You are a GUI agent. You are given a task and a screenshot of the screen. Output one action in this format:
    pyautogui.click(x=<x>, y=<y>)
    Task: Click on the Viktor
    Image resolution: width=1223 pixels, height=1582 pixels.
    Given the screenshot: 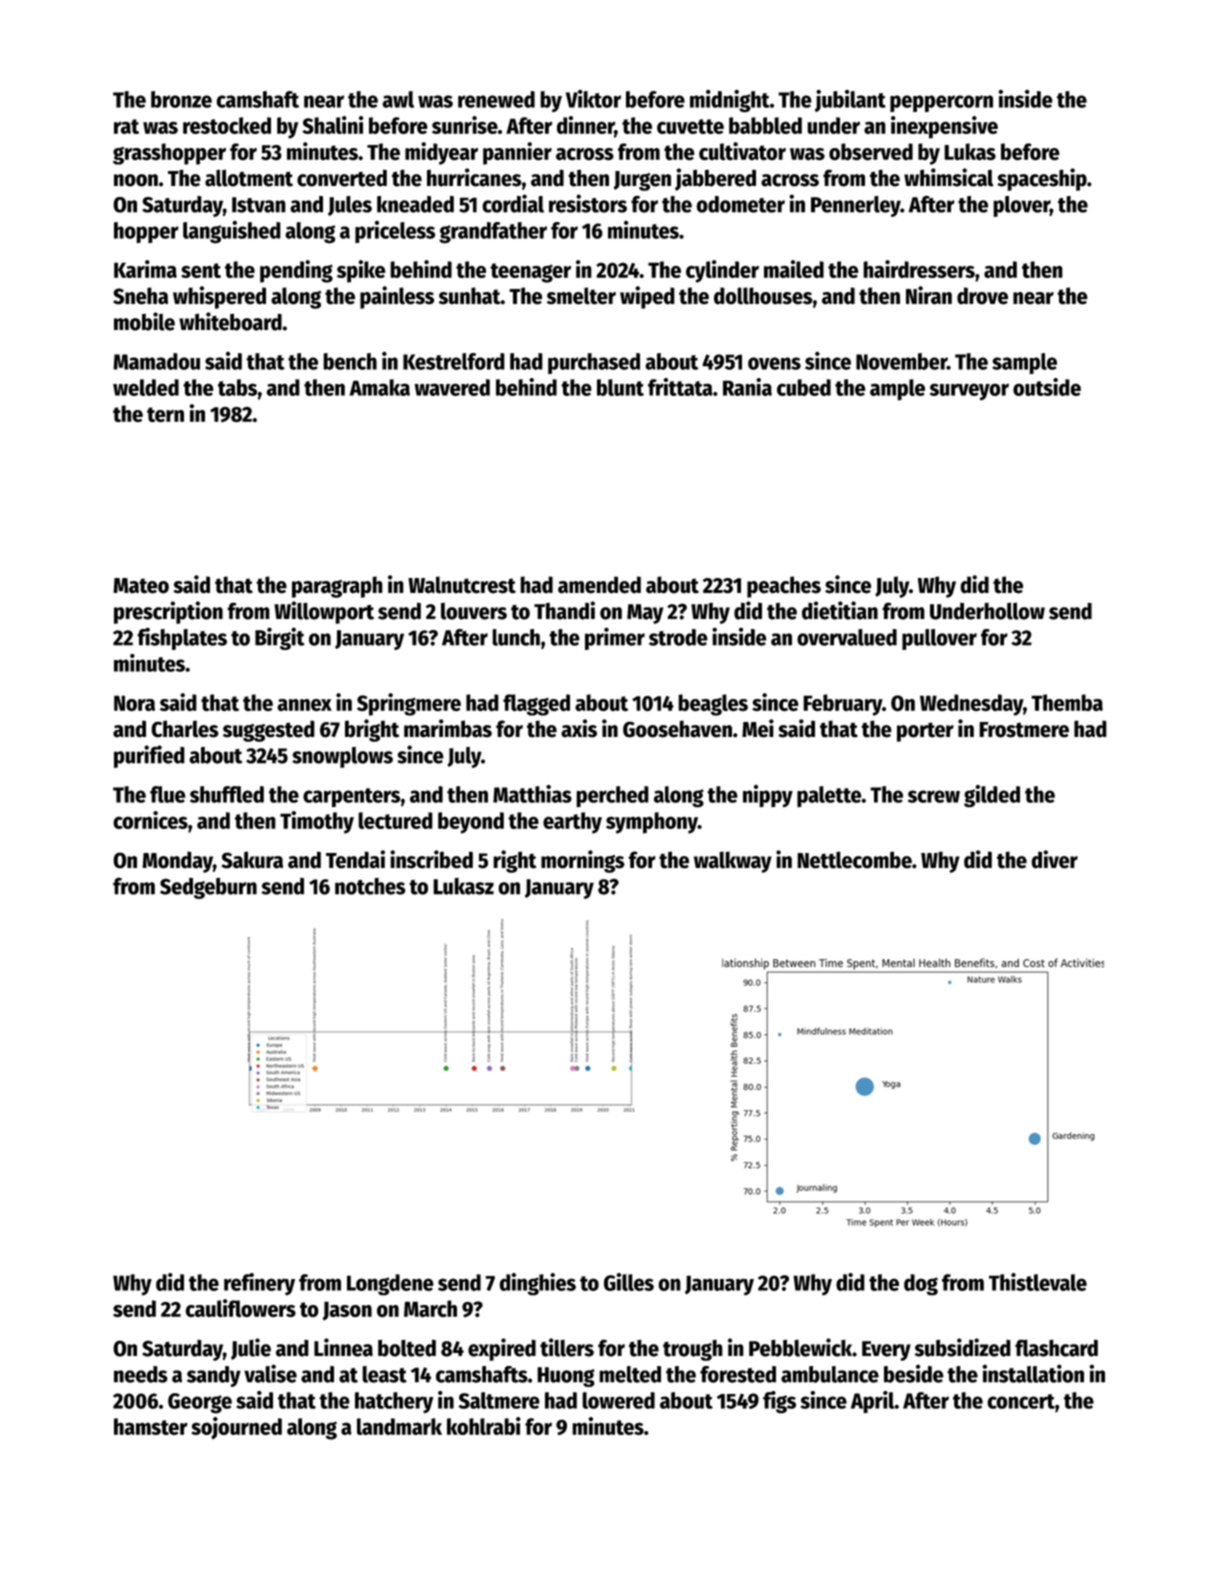 What is the action you would take?
    pyautogui.click(x=593, y=99)
